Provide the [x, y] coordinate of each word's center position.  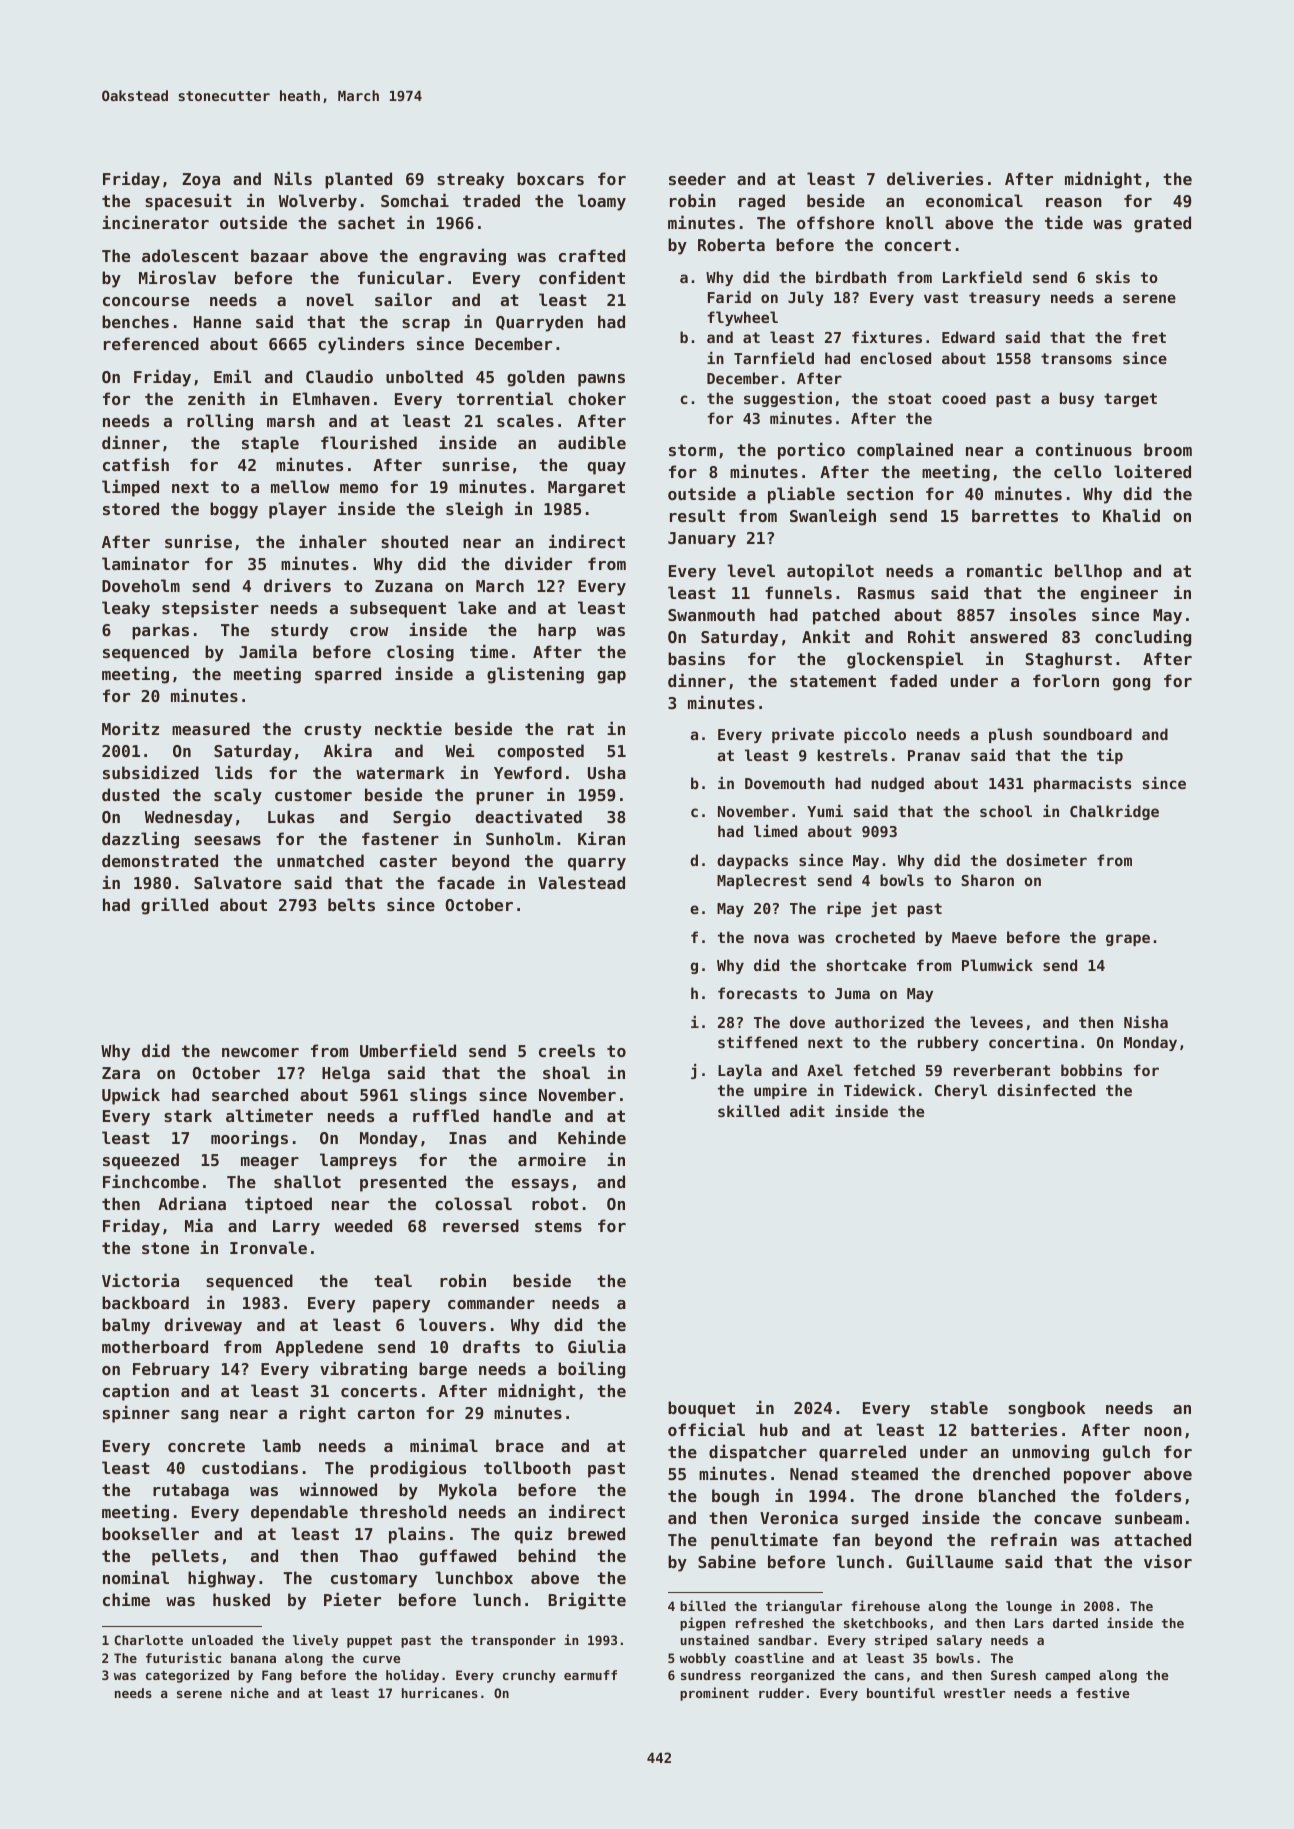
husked [241, 1599]
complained [905, 451]
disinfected [1046, 1090]
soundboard [1087, 734]
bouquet [701, 1409]
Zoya [201, 181]
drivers [297, 585]
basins [696, 658]
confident [582, 277]
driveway [203, 1326]
